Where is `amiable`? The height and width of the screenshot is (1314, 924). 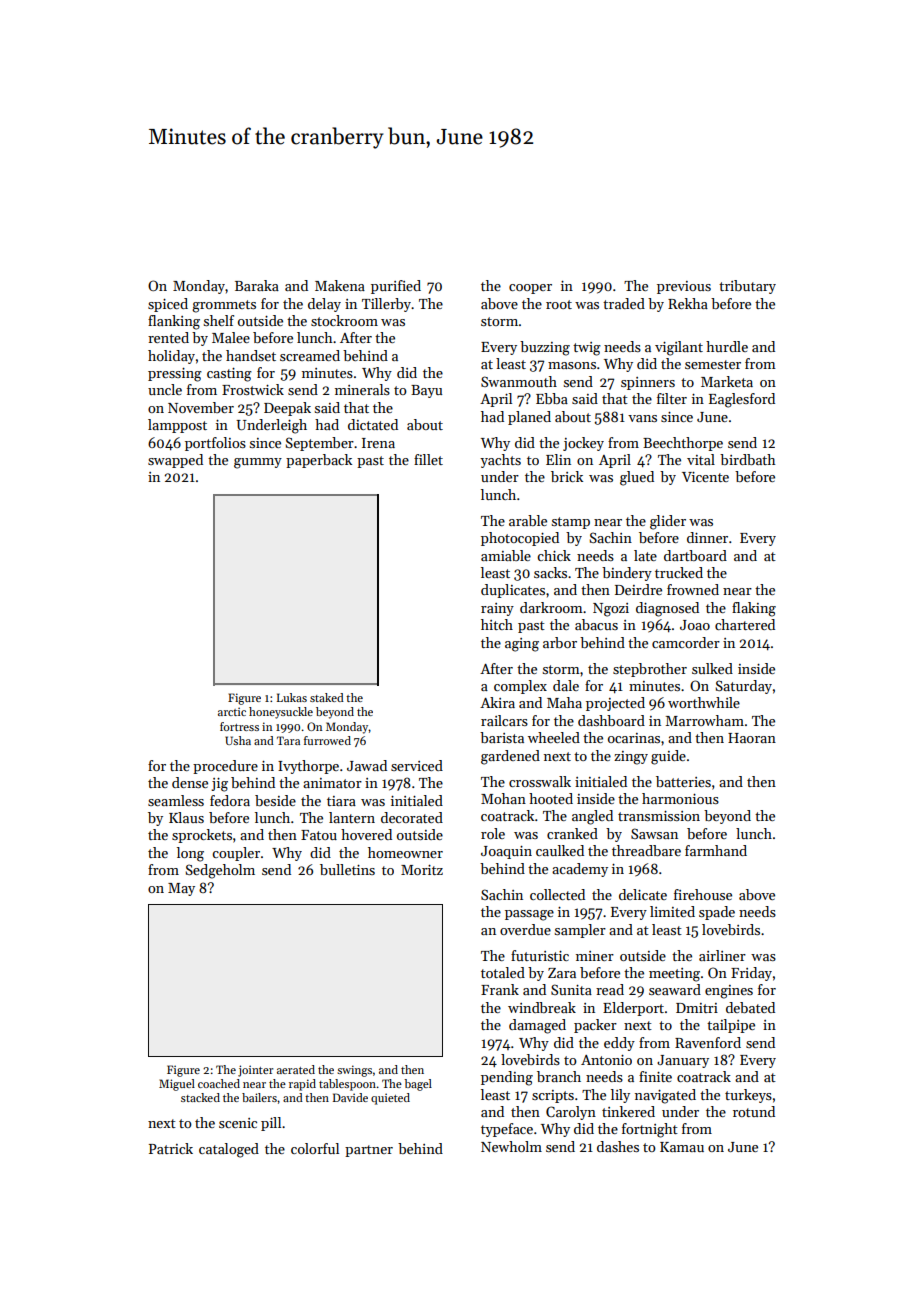
amiable is located at coordinates (506, 555).
